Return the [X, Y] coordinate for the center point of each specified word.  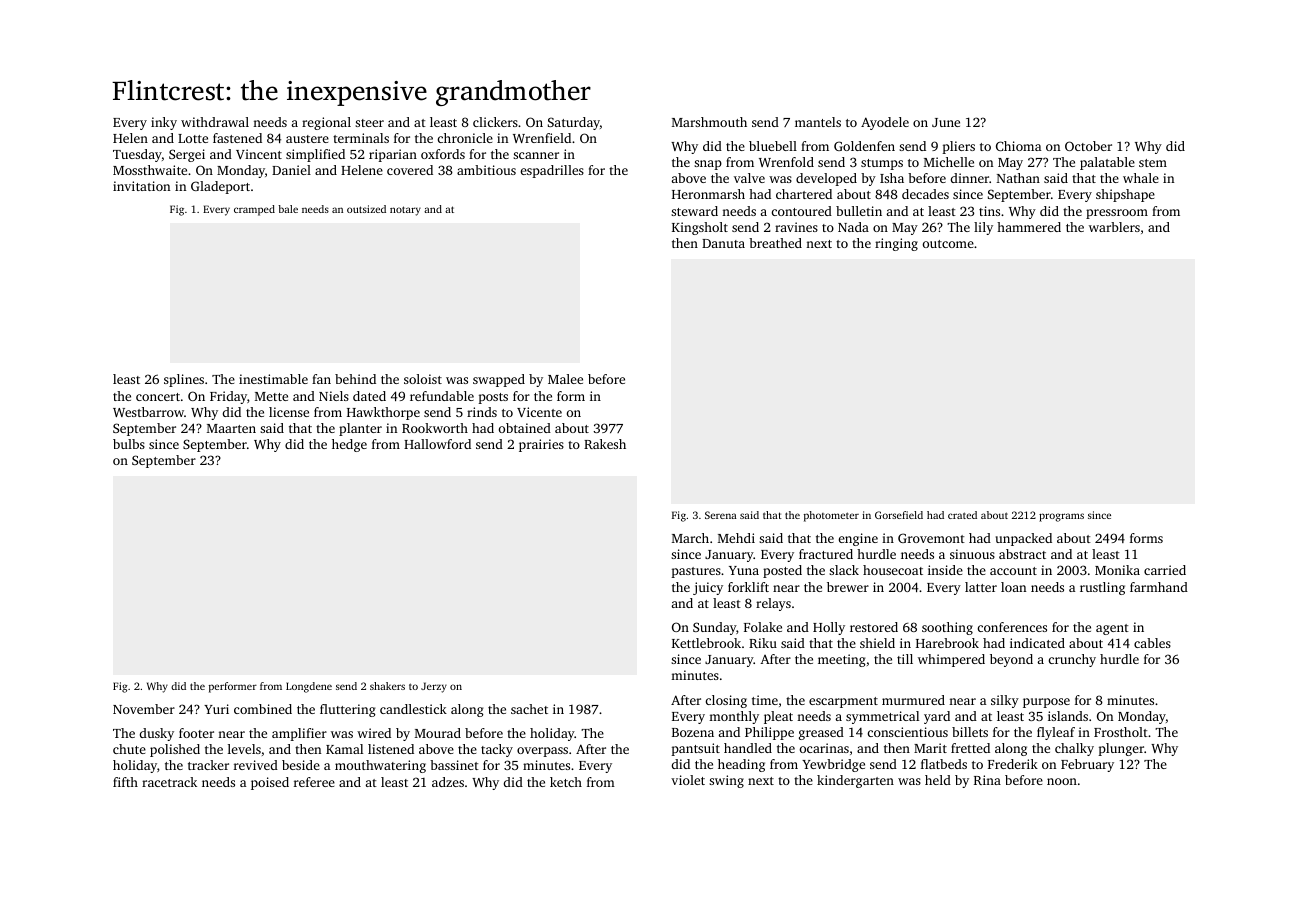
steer [369, 123]
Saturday [574, 123]
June [946, 122]
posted [782, 571]
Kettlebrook [706, 643]
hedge [349, 445]
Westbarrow [148, 412]
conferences [1012, 627]
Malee [565, 379]
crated [962, 515]
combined [263, 709]
